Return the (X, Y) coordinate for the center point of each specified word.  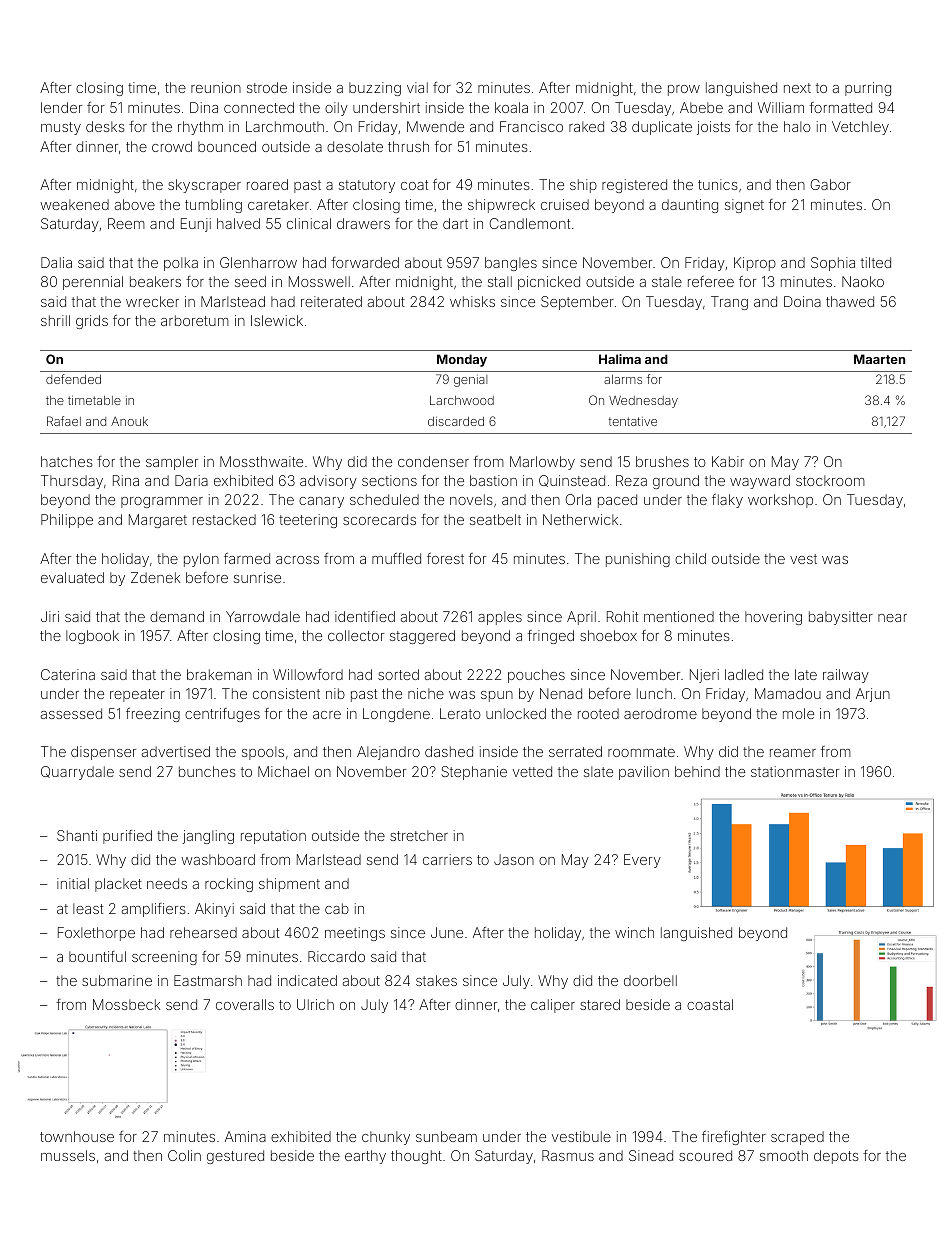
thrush (408, 146)
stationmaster (795, 771)
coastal (710, 1004)
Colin (184, 1155)
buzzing (375, 89)
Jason (514, 859)
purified (127, 837)
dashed (449, 751)
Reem (126, 223)
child (690, 558)
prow (684, 90)
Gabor (831, 184)
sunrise (257, 577)
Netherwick (580, 519)
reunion (216, 87)
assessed (71, 713)
